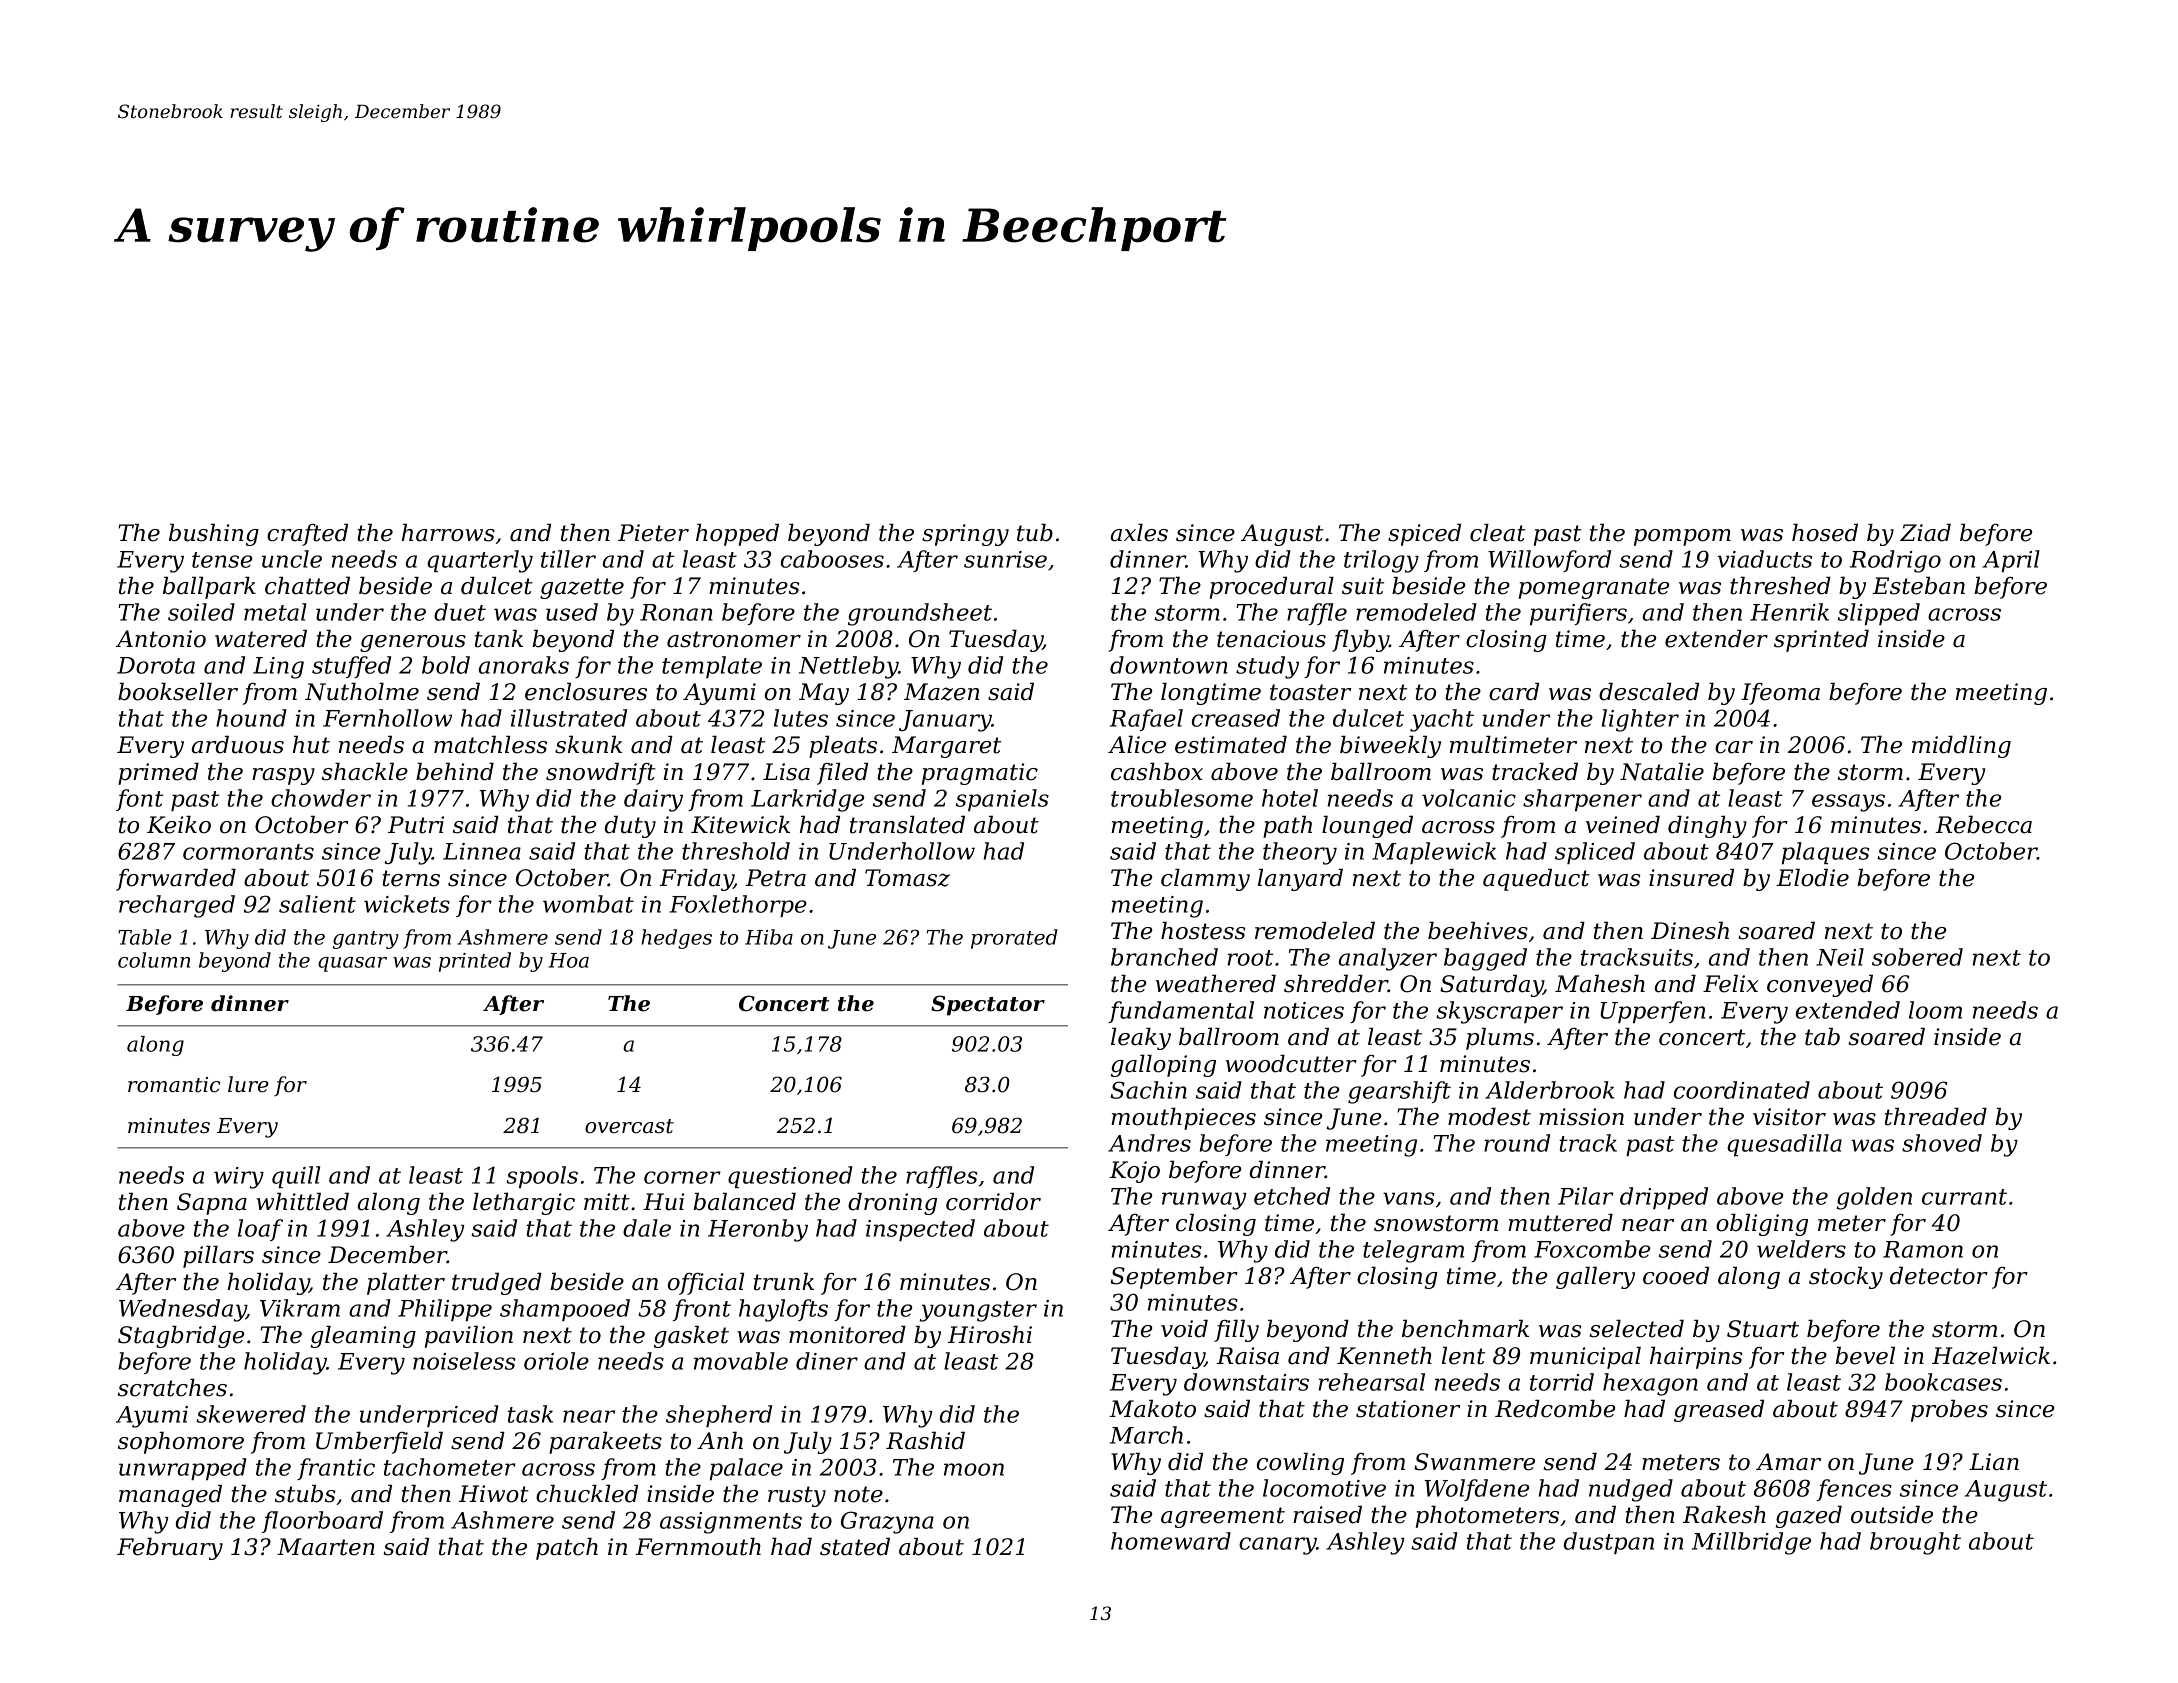 The image size is (2178, 1683). I want to click on stated, so click(855, 1546).
